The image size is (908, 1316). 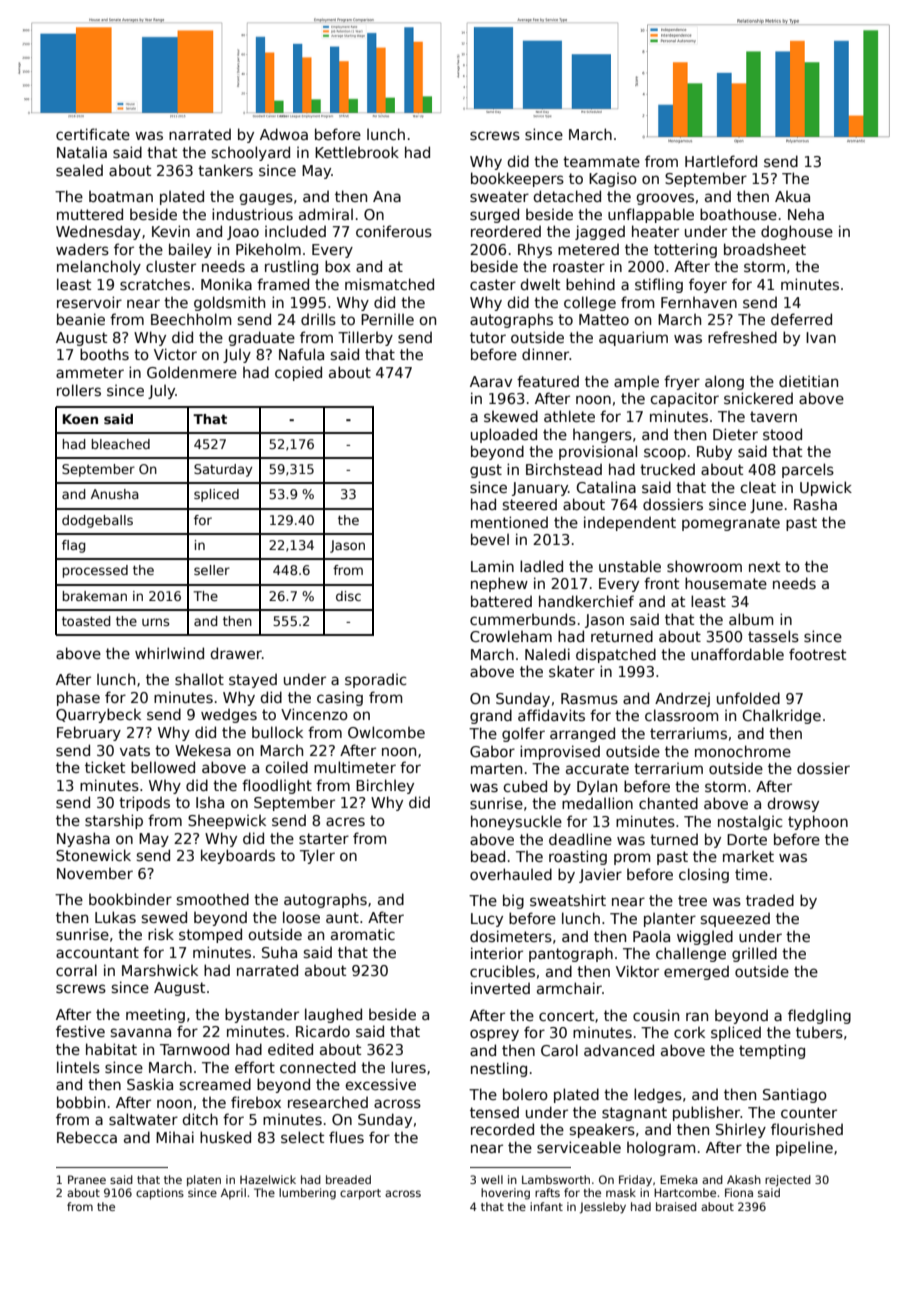 What do you see at coordinates (80, 419) in the page?
I see `Koen` at bounding box center [80, 419].
